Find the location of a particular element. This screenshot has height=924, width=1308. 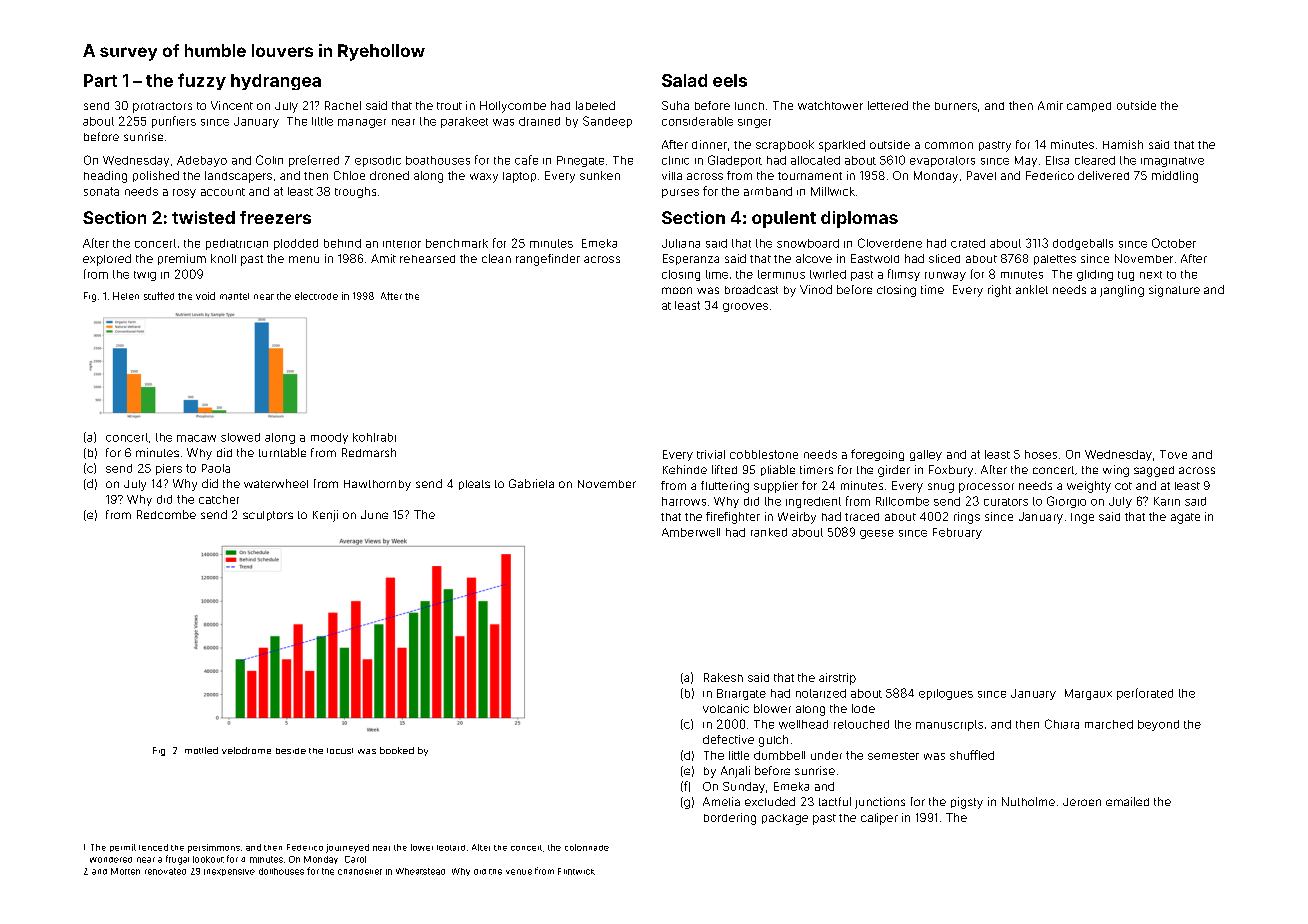

camped is located at coordinates (1089, 107).
